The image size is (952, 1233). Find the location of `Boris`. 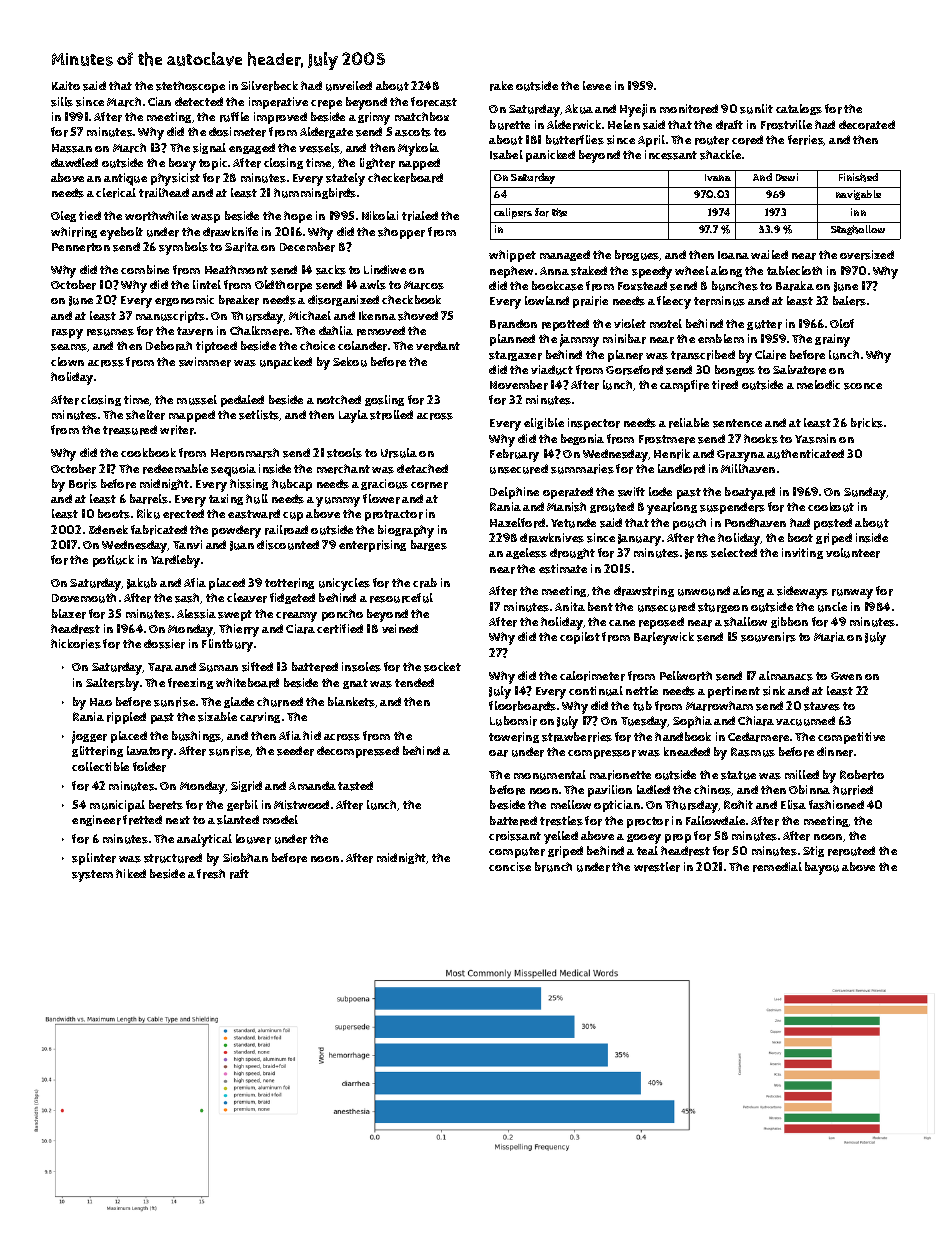

Boris is located at coordinates (83, 484).
